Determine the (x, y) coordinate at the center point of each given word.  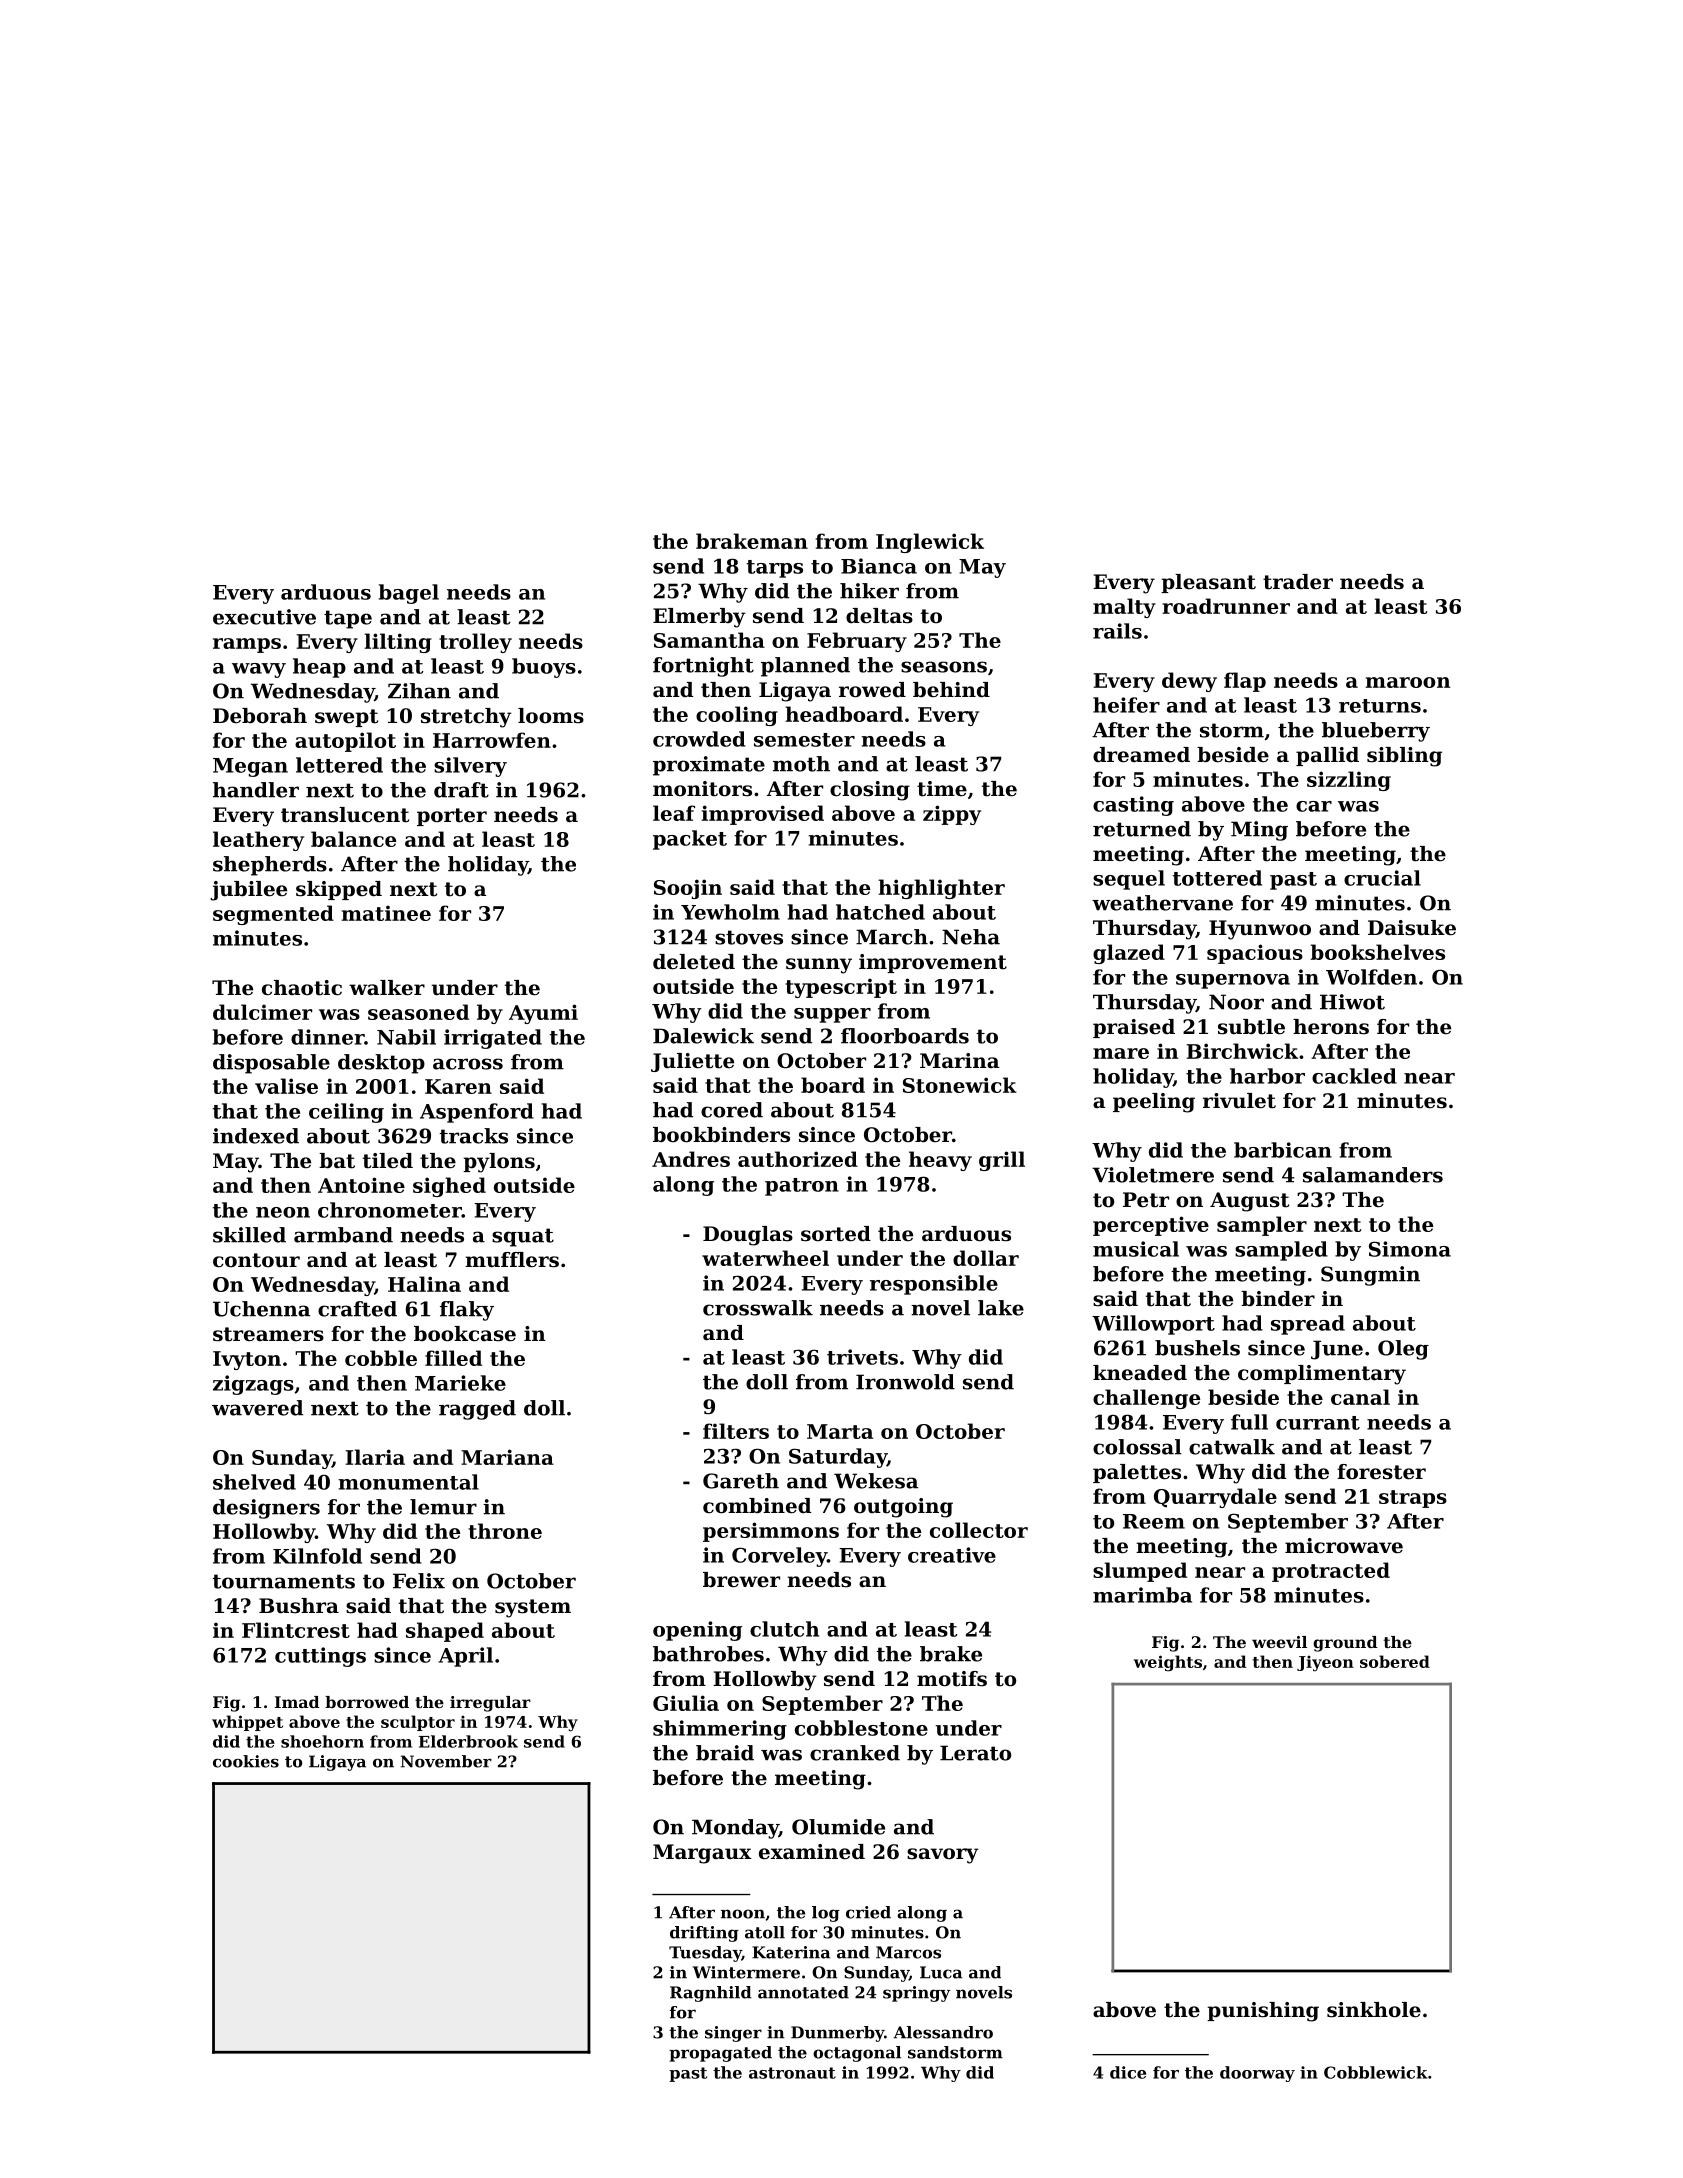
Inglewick (930, 543)
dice (1128, 2072)
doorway (1257, 2074)
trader (1298, 582)
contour (256, 1260)
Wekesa (876, 1481)
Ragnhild (711, 1994)
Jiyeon (1325, 1664)
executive (264, 617)
